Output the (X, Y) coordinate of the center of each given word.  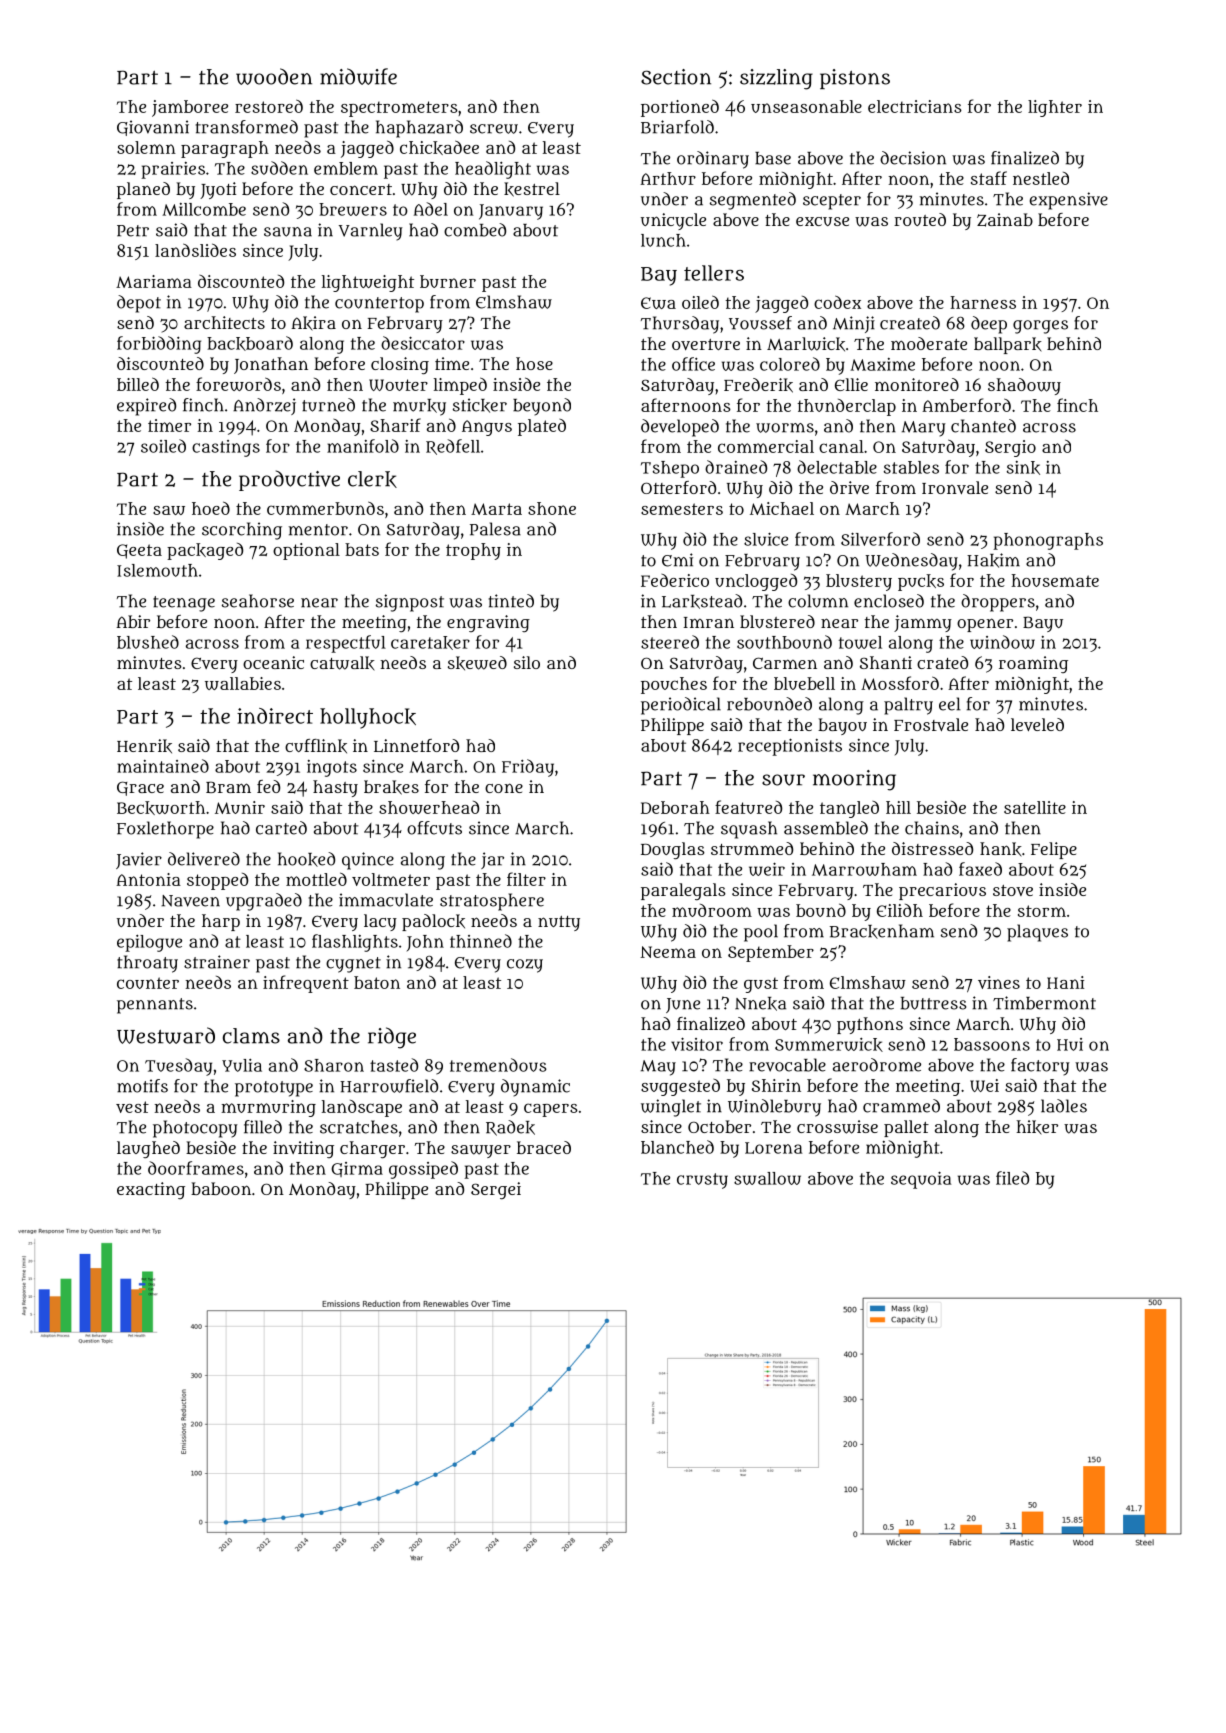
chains (932, 828)
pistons (855, 79)
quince (368, 861)
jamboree (190, 108)
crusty (702, 1181)
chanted (983, 426)
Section (676, 77)
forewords (238, 384)
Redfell (453, 447)
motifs (142, 1086)
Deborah (675, 807)
